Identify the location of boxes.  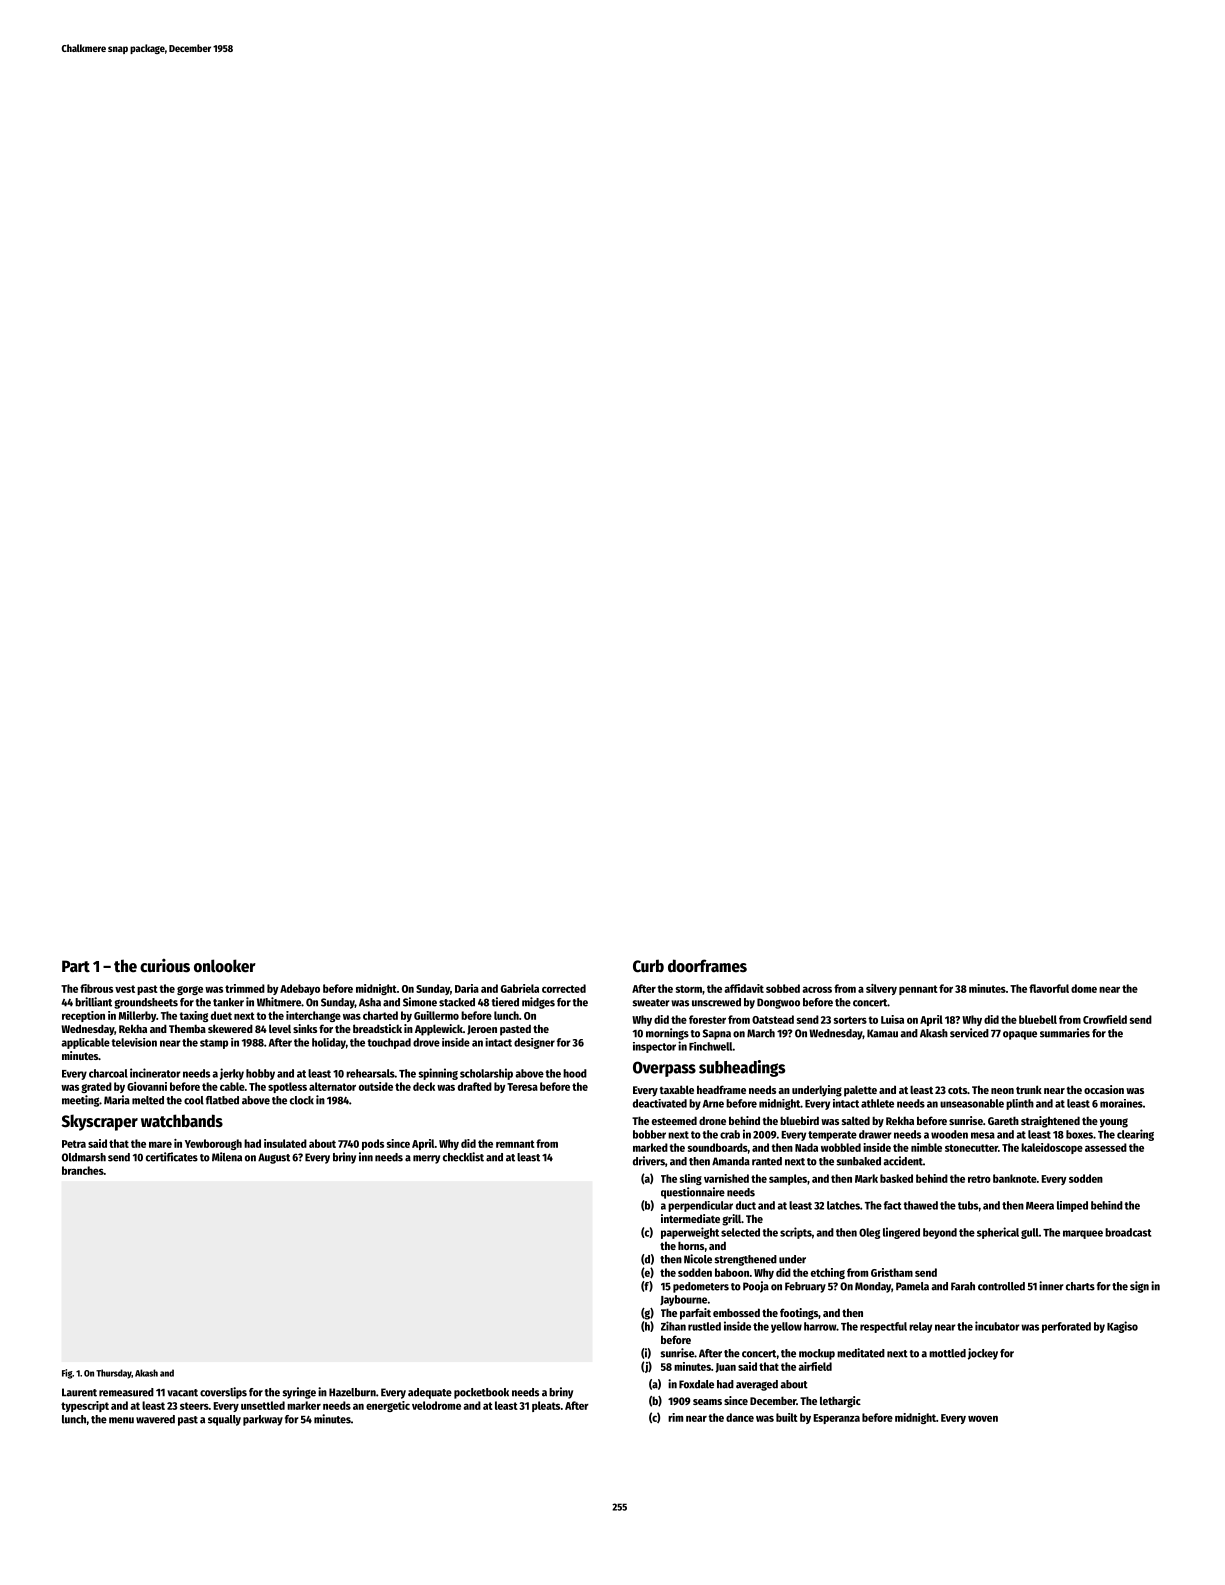
(1079, 1134).
